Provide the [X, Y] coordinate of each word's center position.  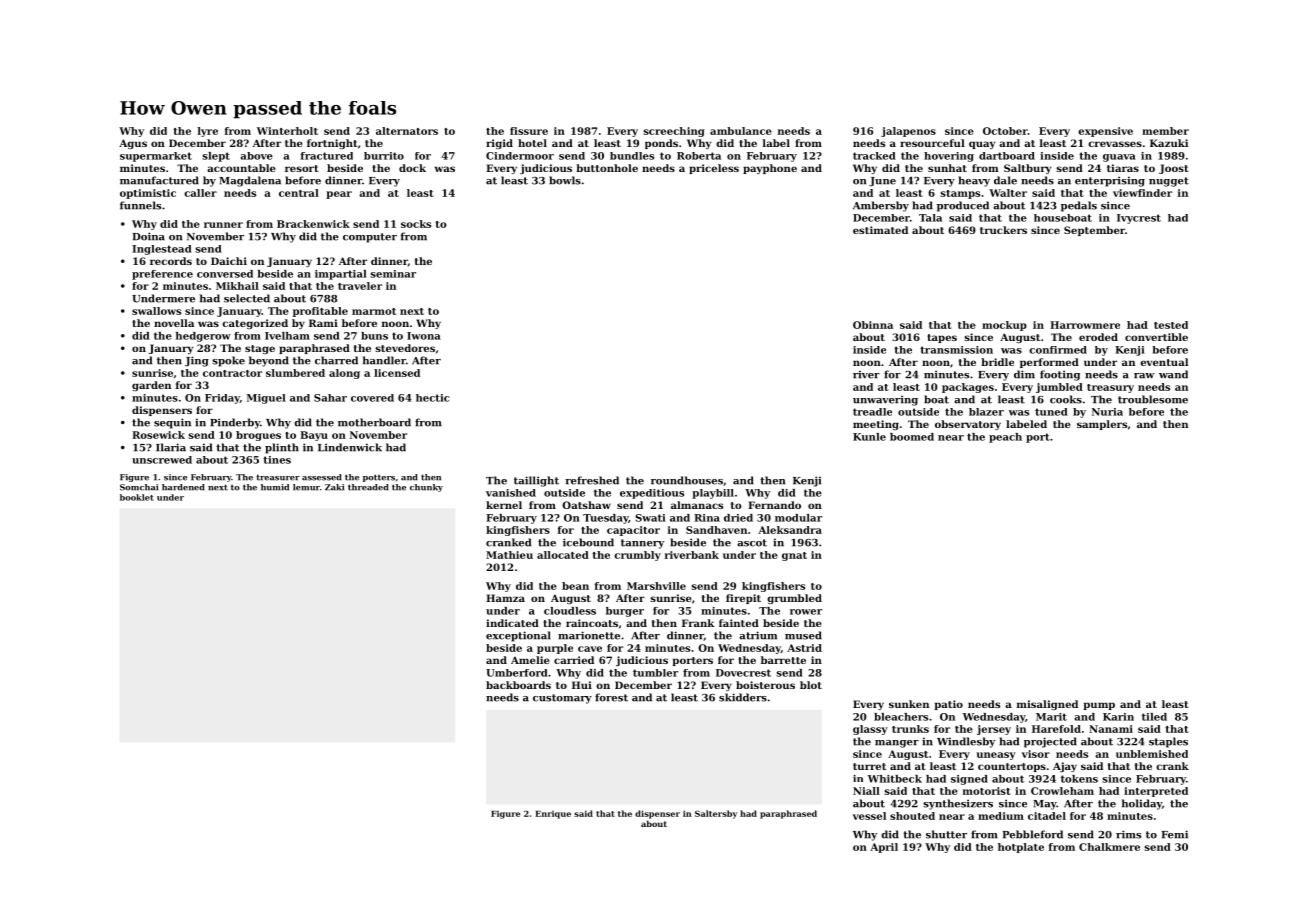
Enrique [553, 815]
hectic [433, 398]
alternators [407, 131]
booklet [137, 497]
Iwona [424, 336]
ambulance [741, 131]
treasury [1110, 388]
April [884, 848]
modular [798, 518]
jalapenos [908, 132]
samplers [1102, 425]
